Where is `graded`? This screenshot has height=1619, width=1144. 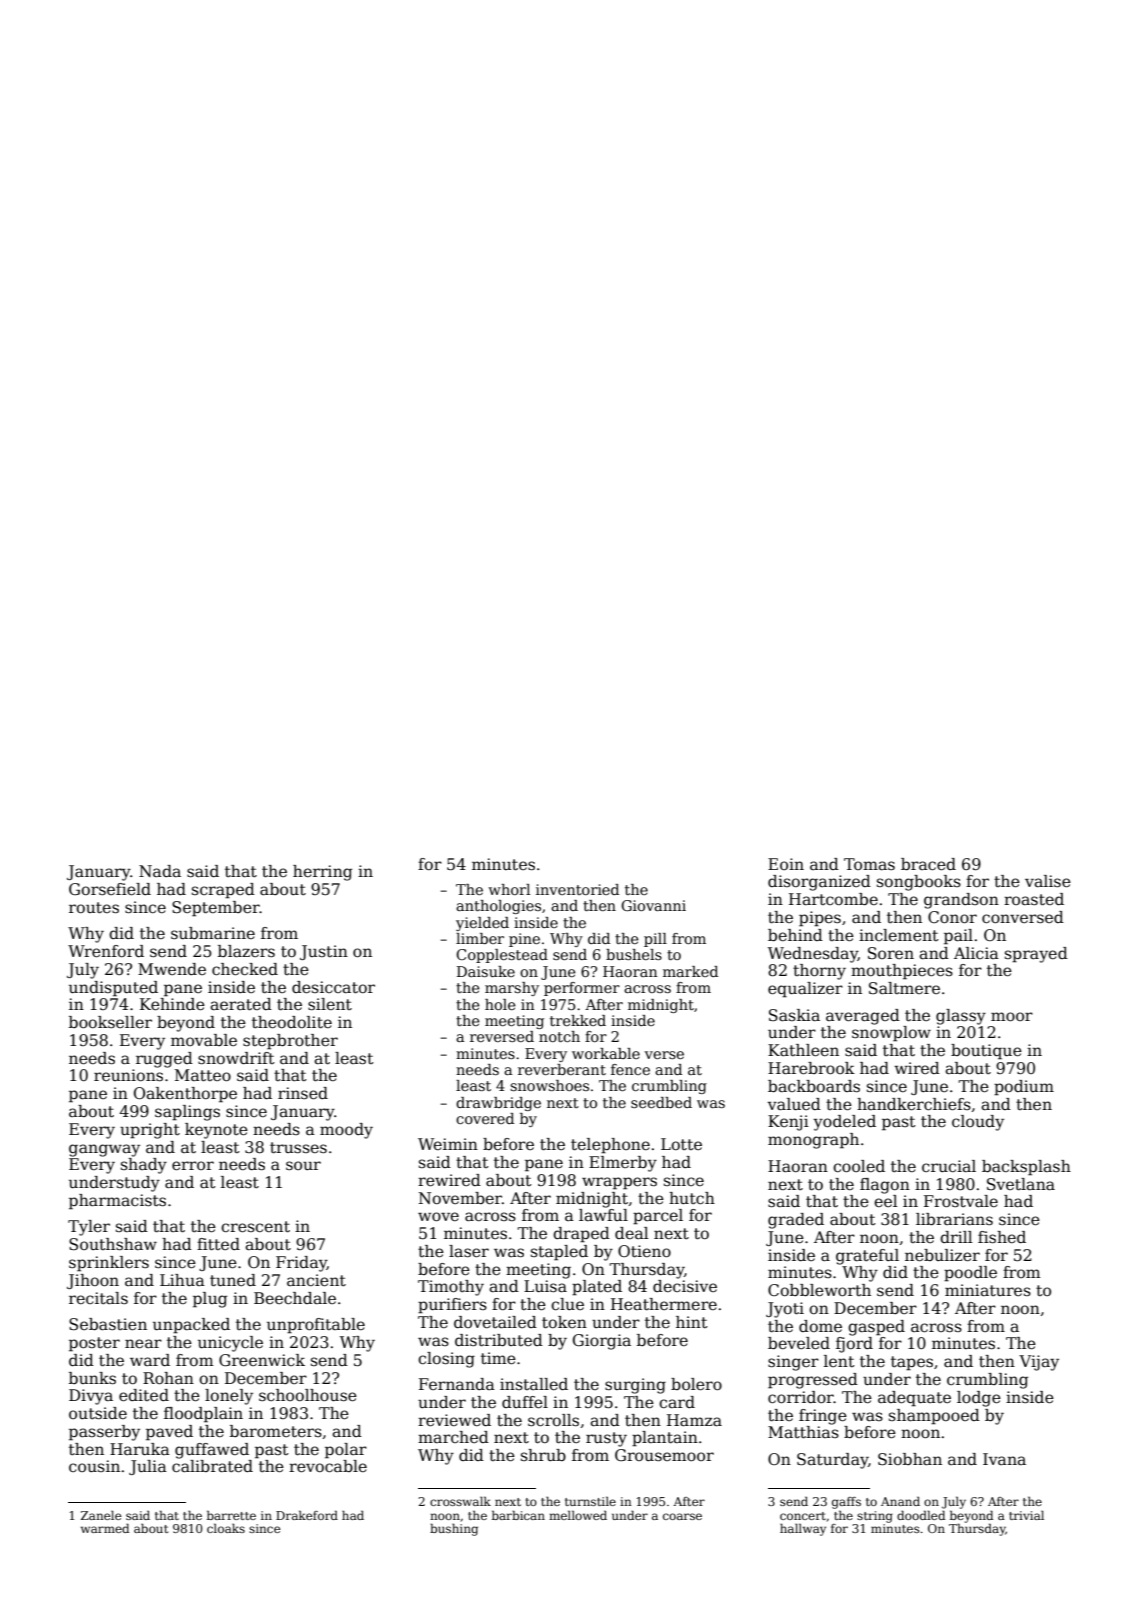
graded is located at coordinates (796, 1221).
